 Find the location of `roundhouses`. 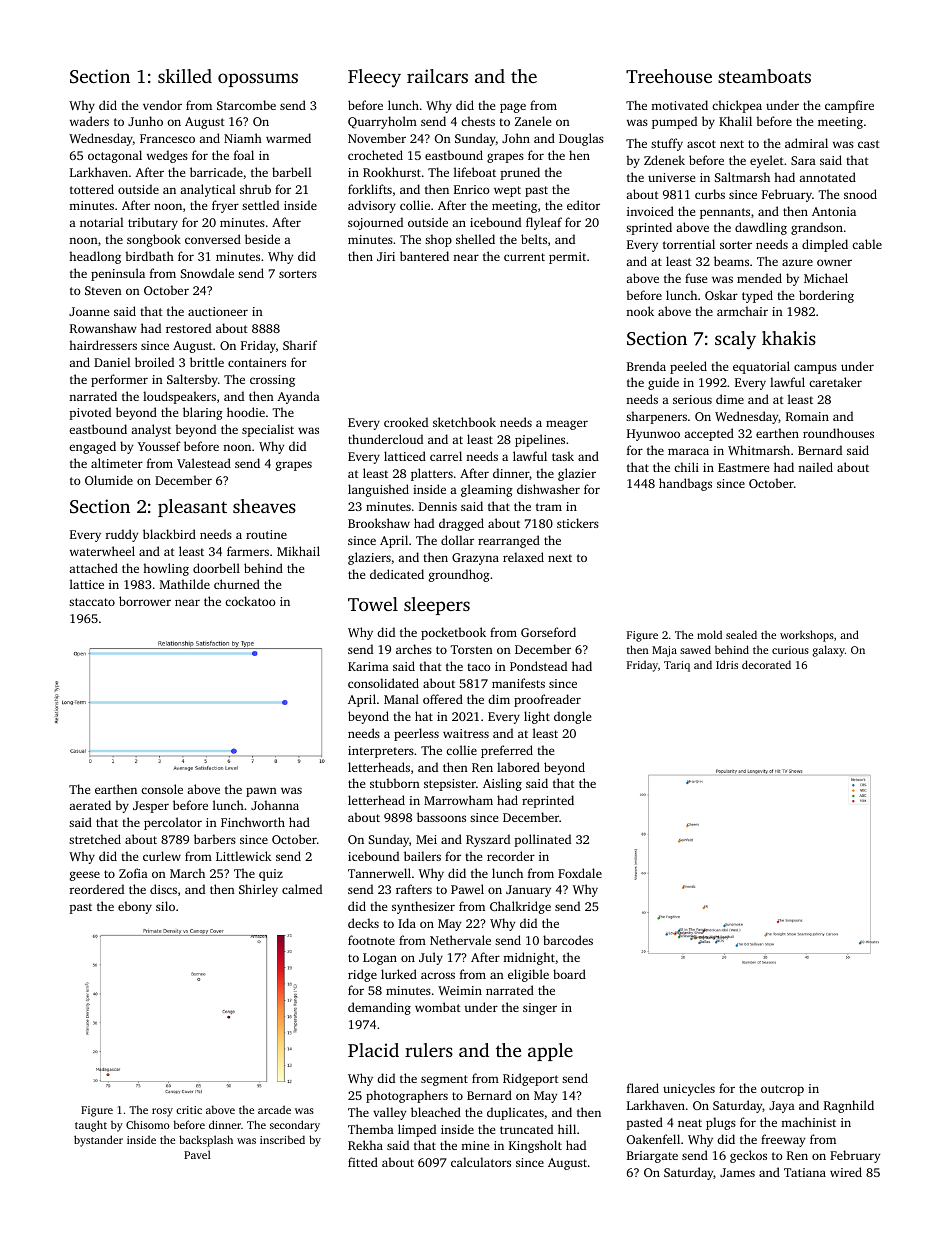

roundhouses is located at coordinates (838, 433).
